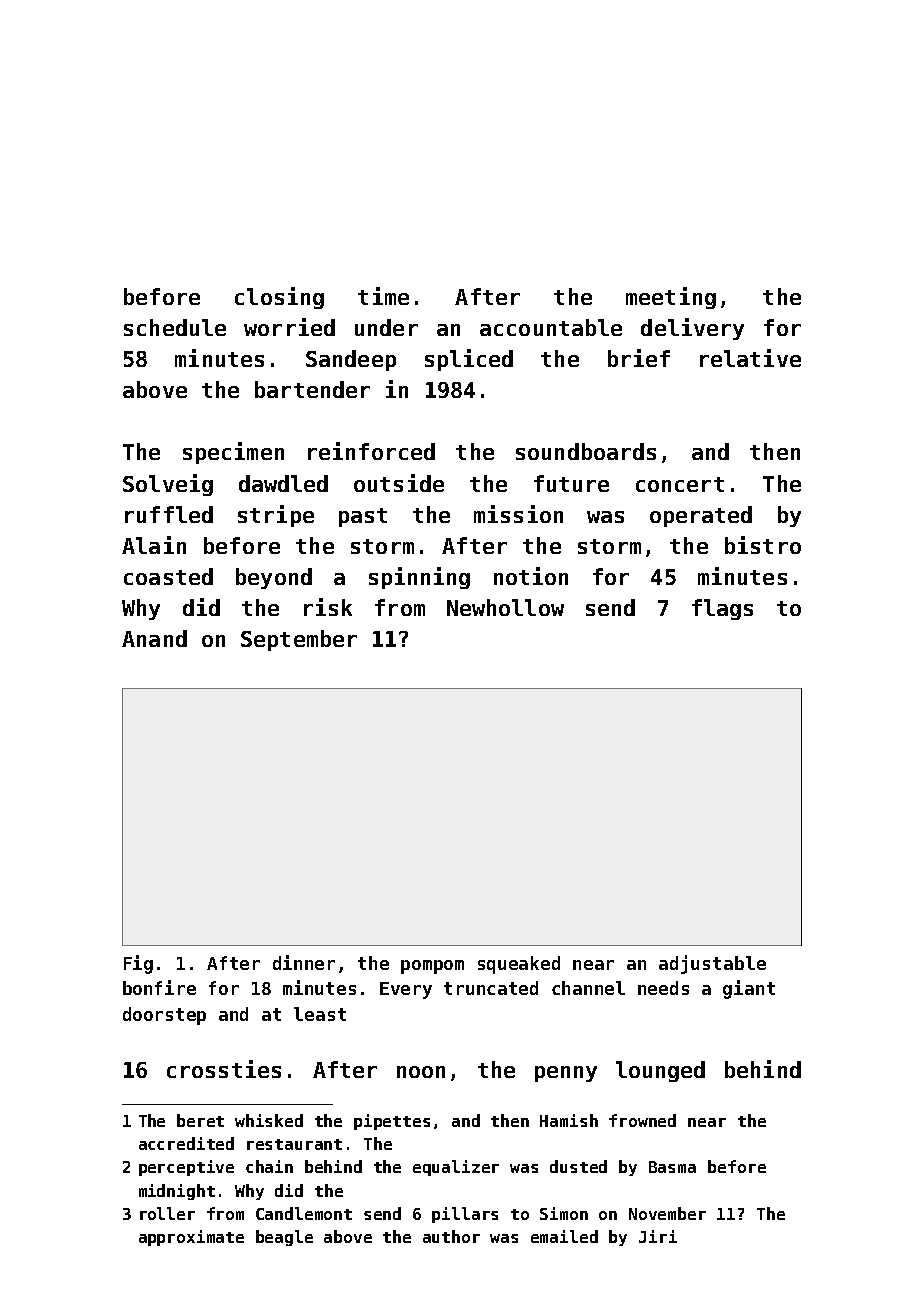 This image has width=924, height=1314. What do you see at coordinates (749, 989) in the image?
I see `giant` at bounding box center [749, 989].
